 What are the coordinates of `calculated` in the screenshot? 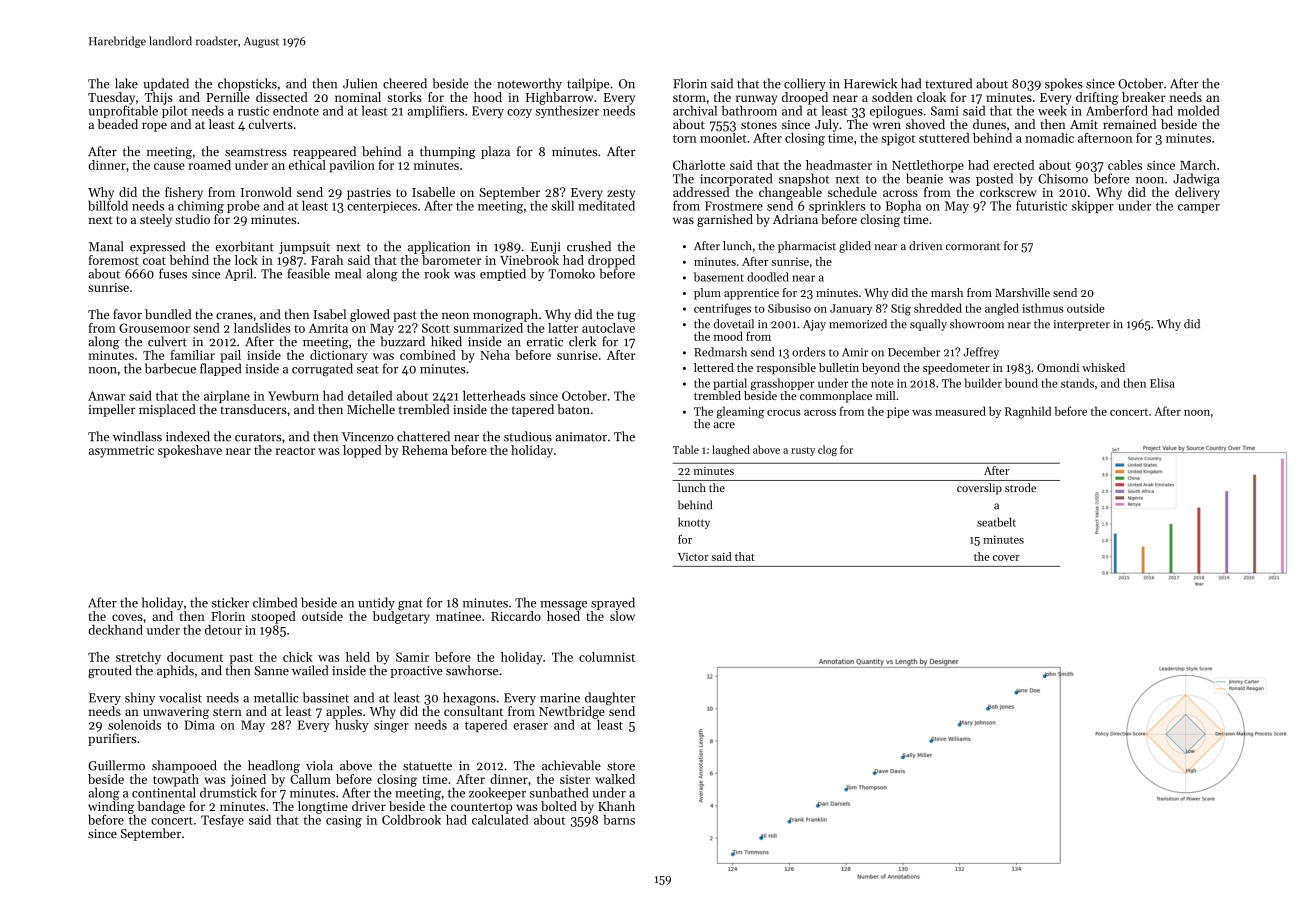 It's located at (500, 820).
